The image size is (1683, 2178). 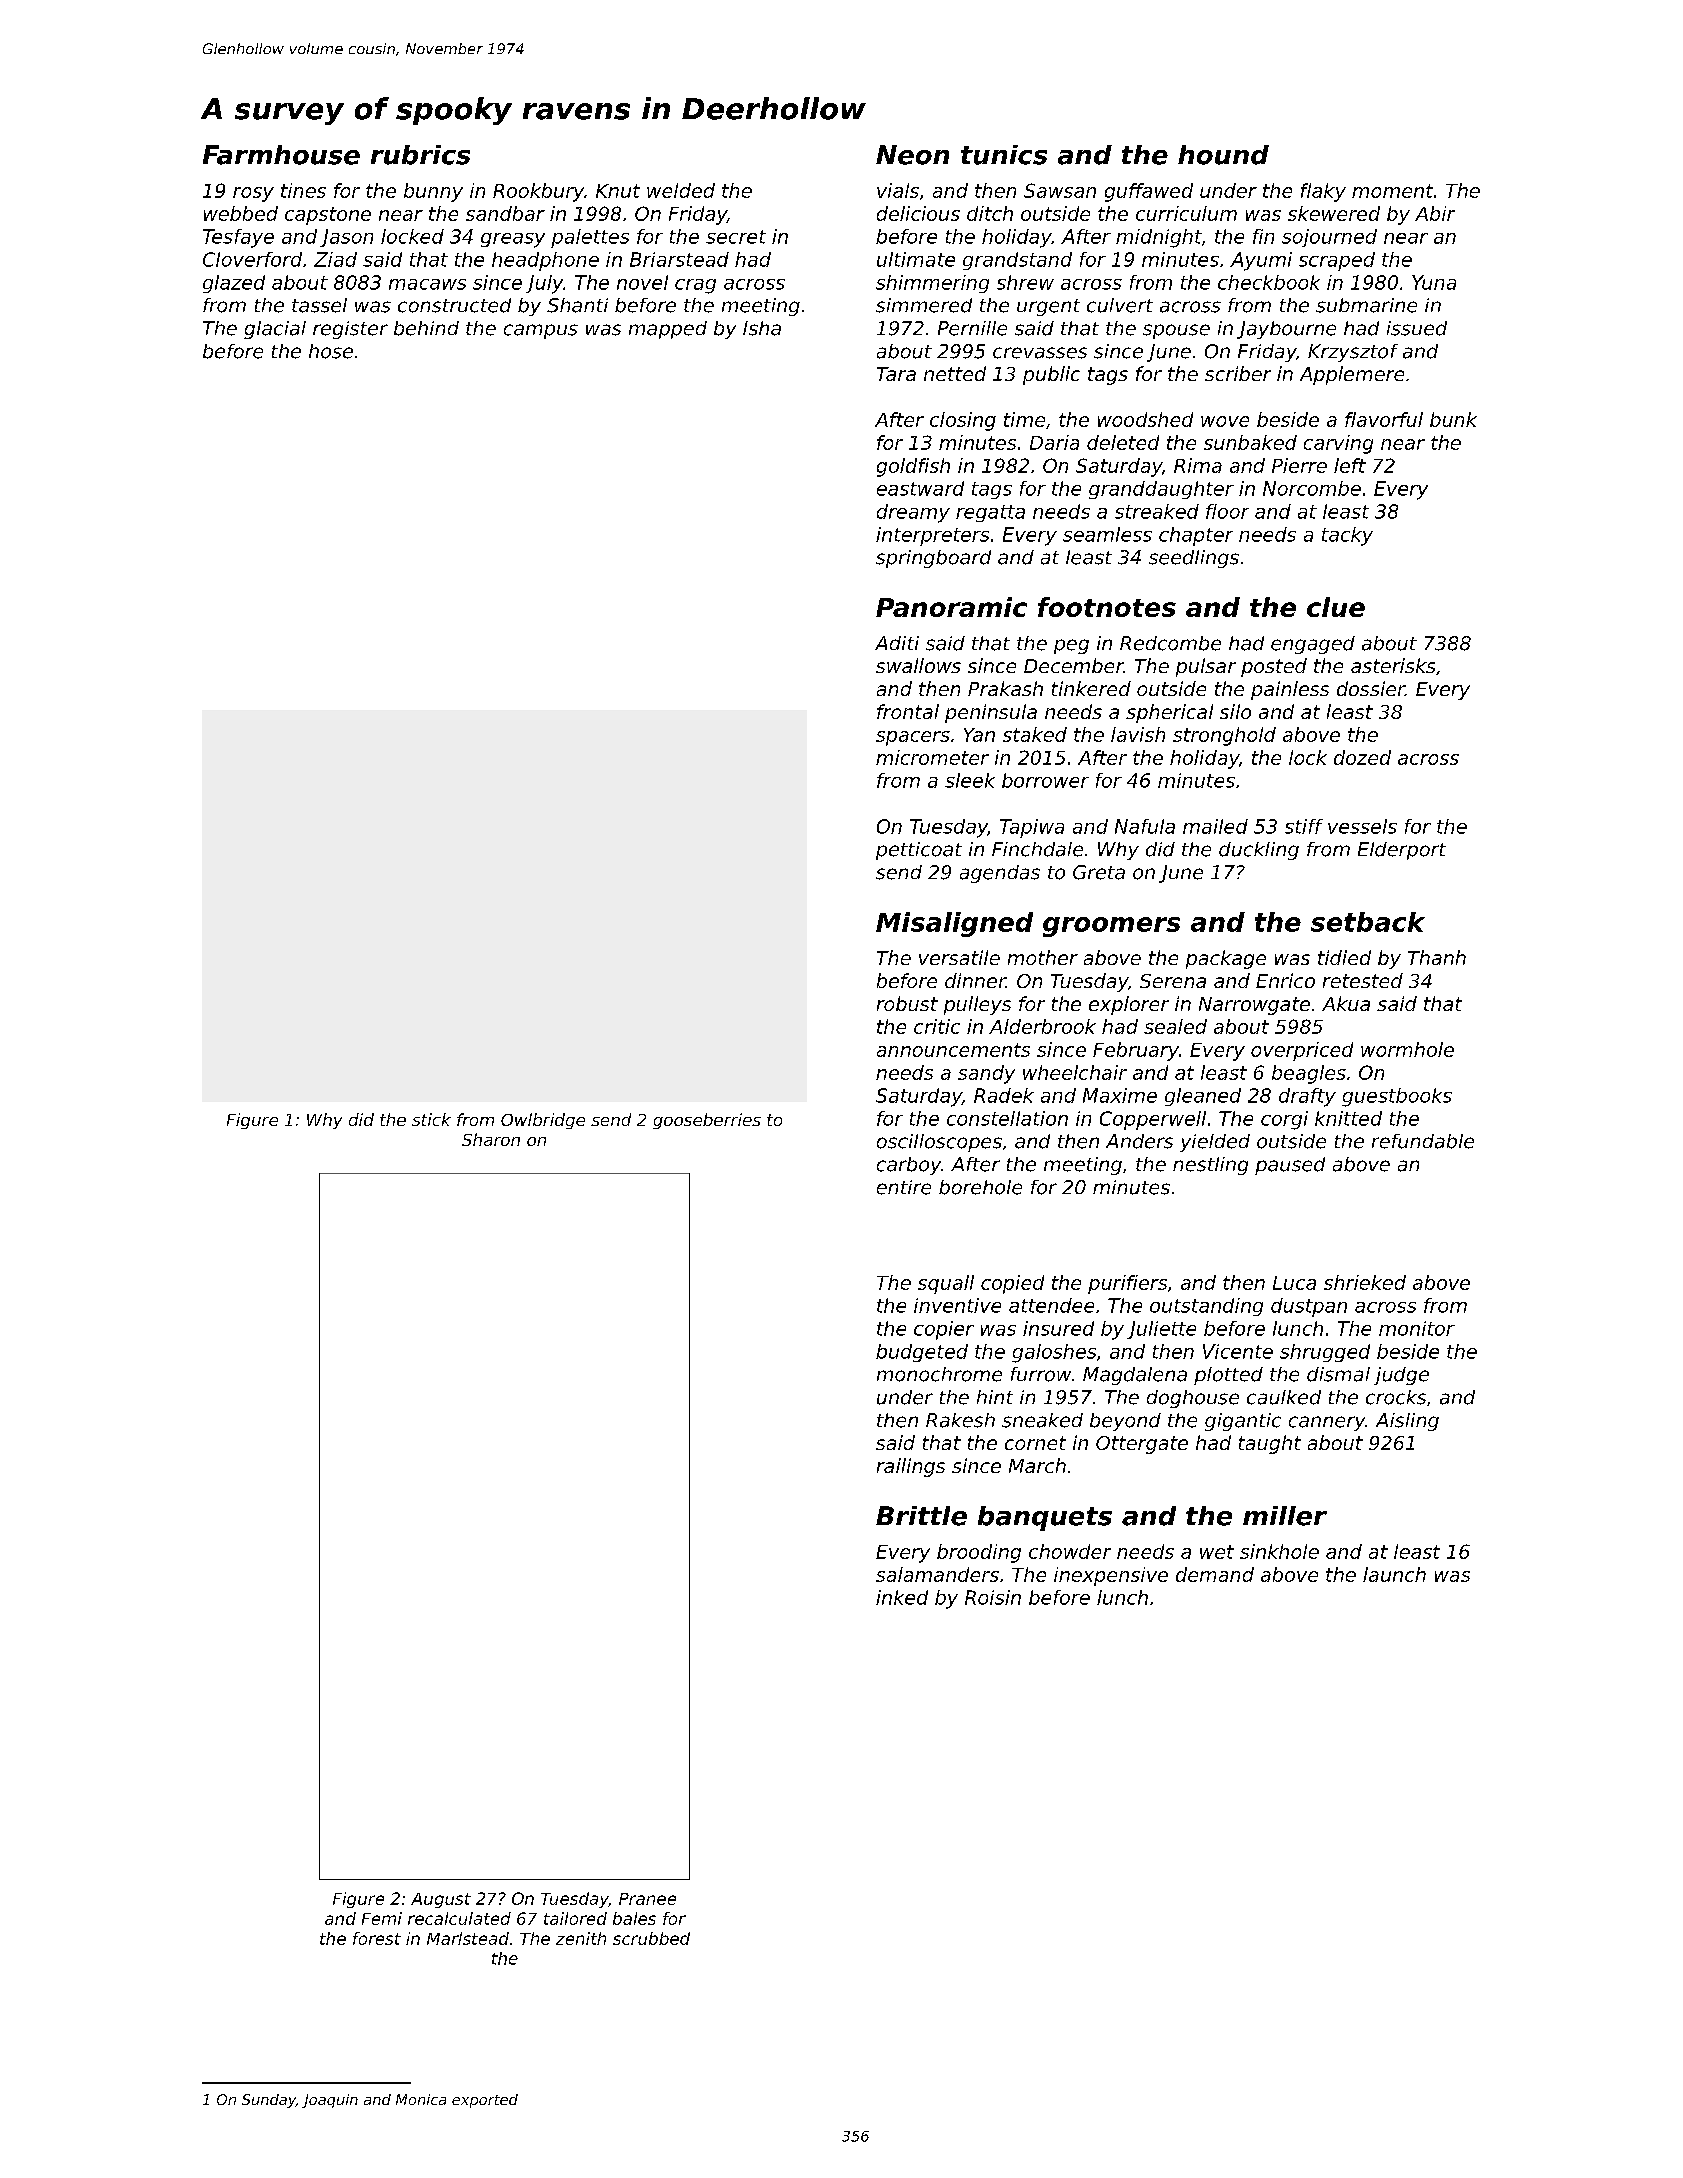 I want to click on petticoat, so click(x=919, y=851).
